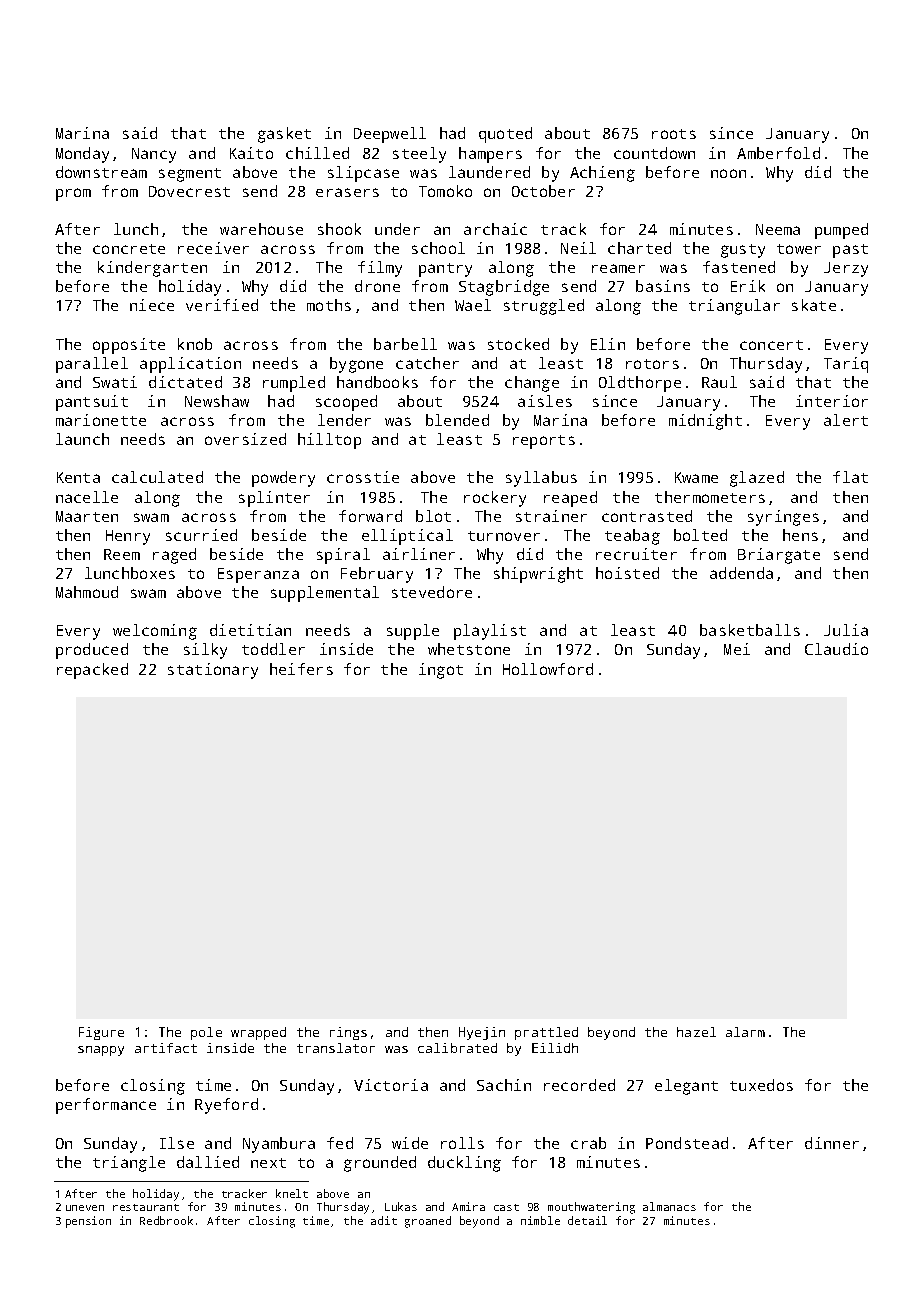  What do you see at coordinates (279, 1145) in the page?
I see `Nyambura` at bounding box center [279, 1145].
